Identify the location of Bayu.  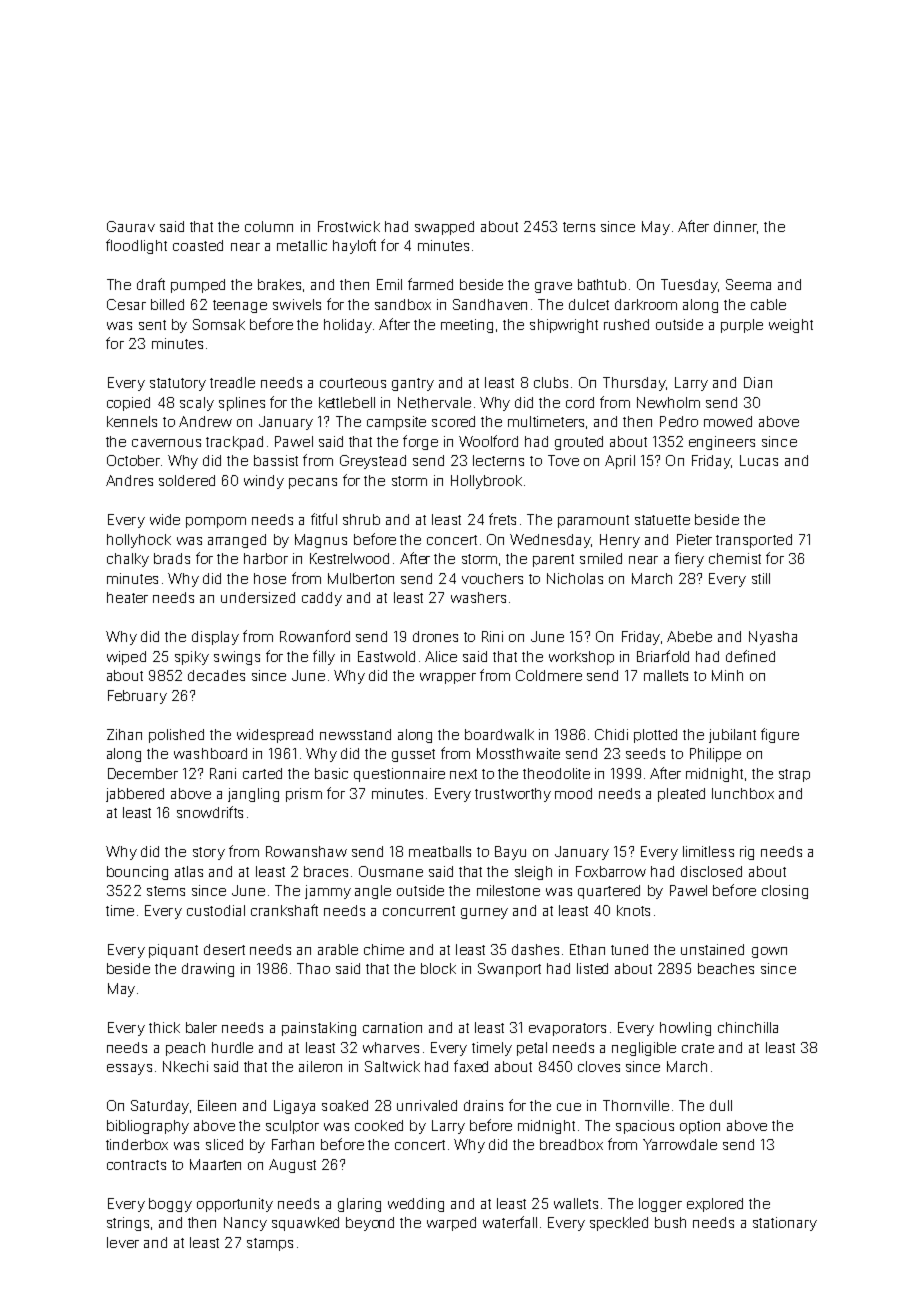
(510, 853).
